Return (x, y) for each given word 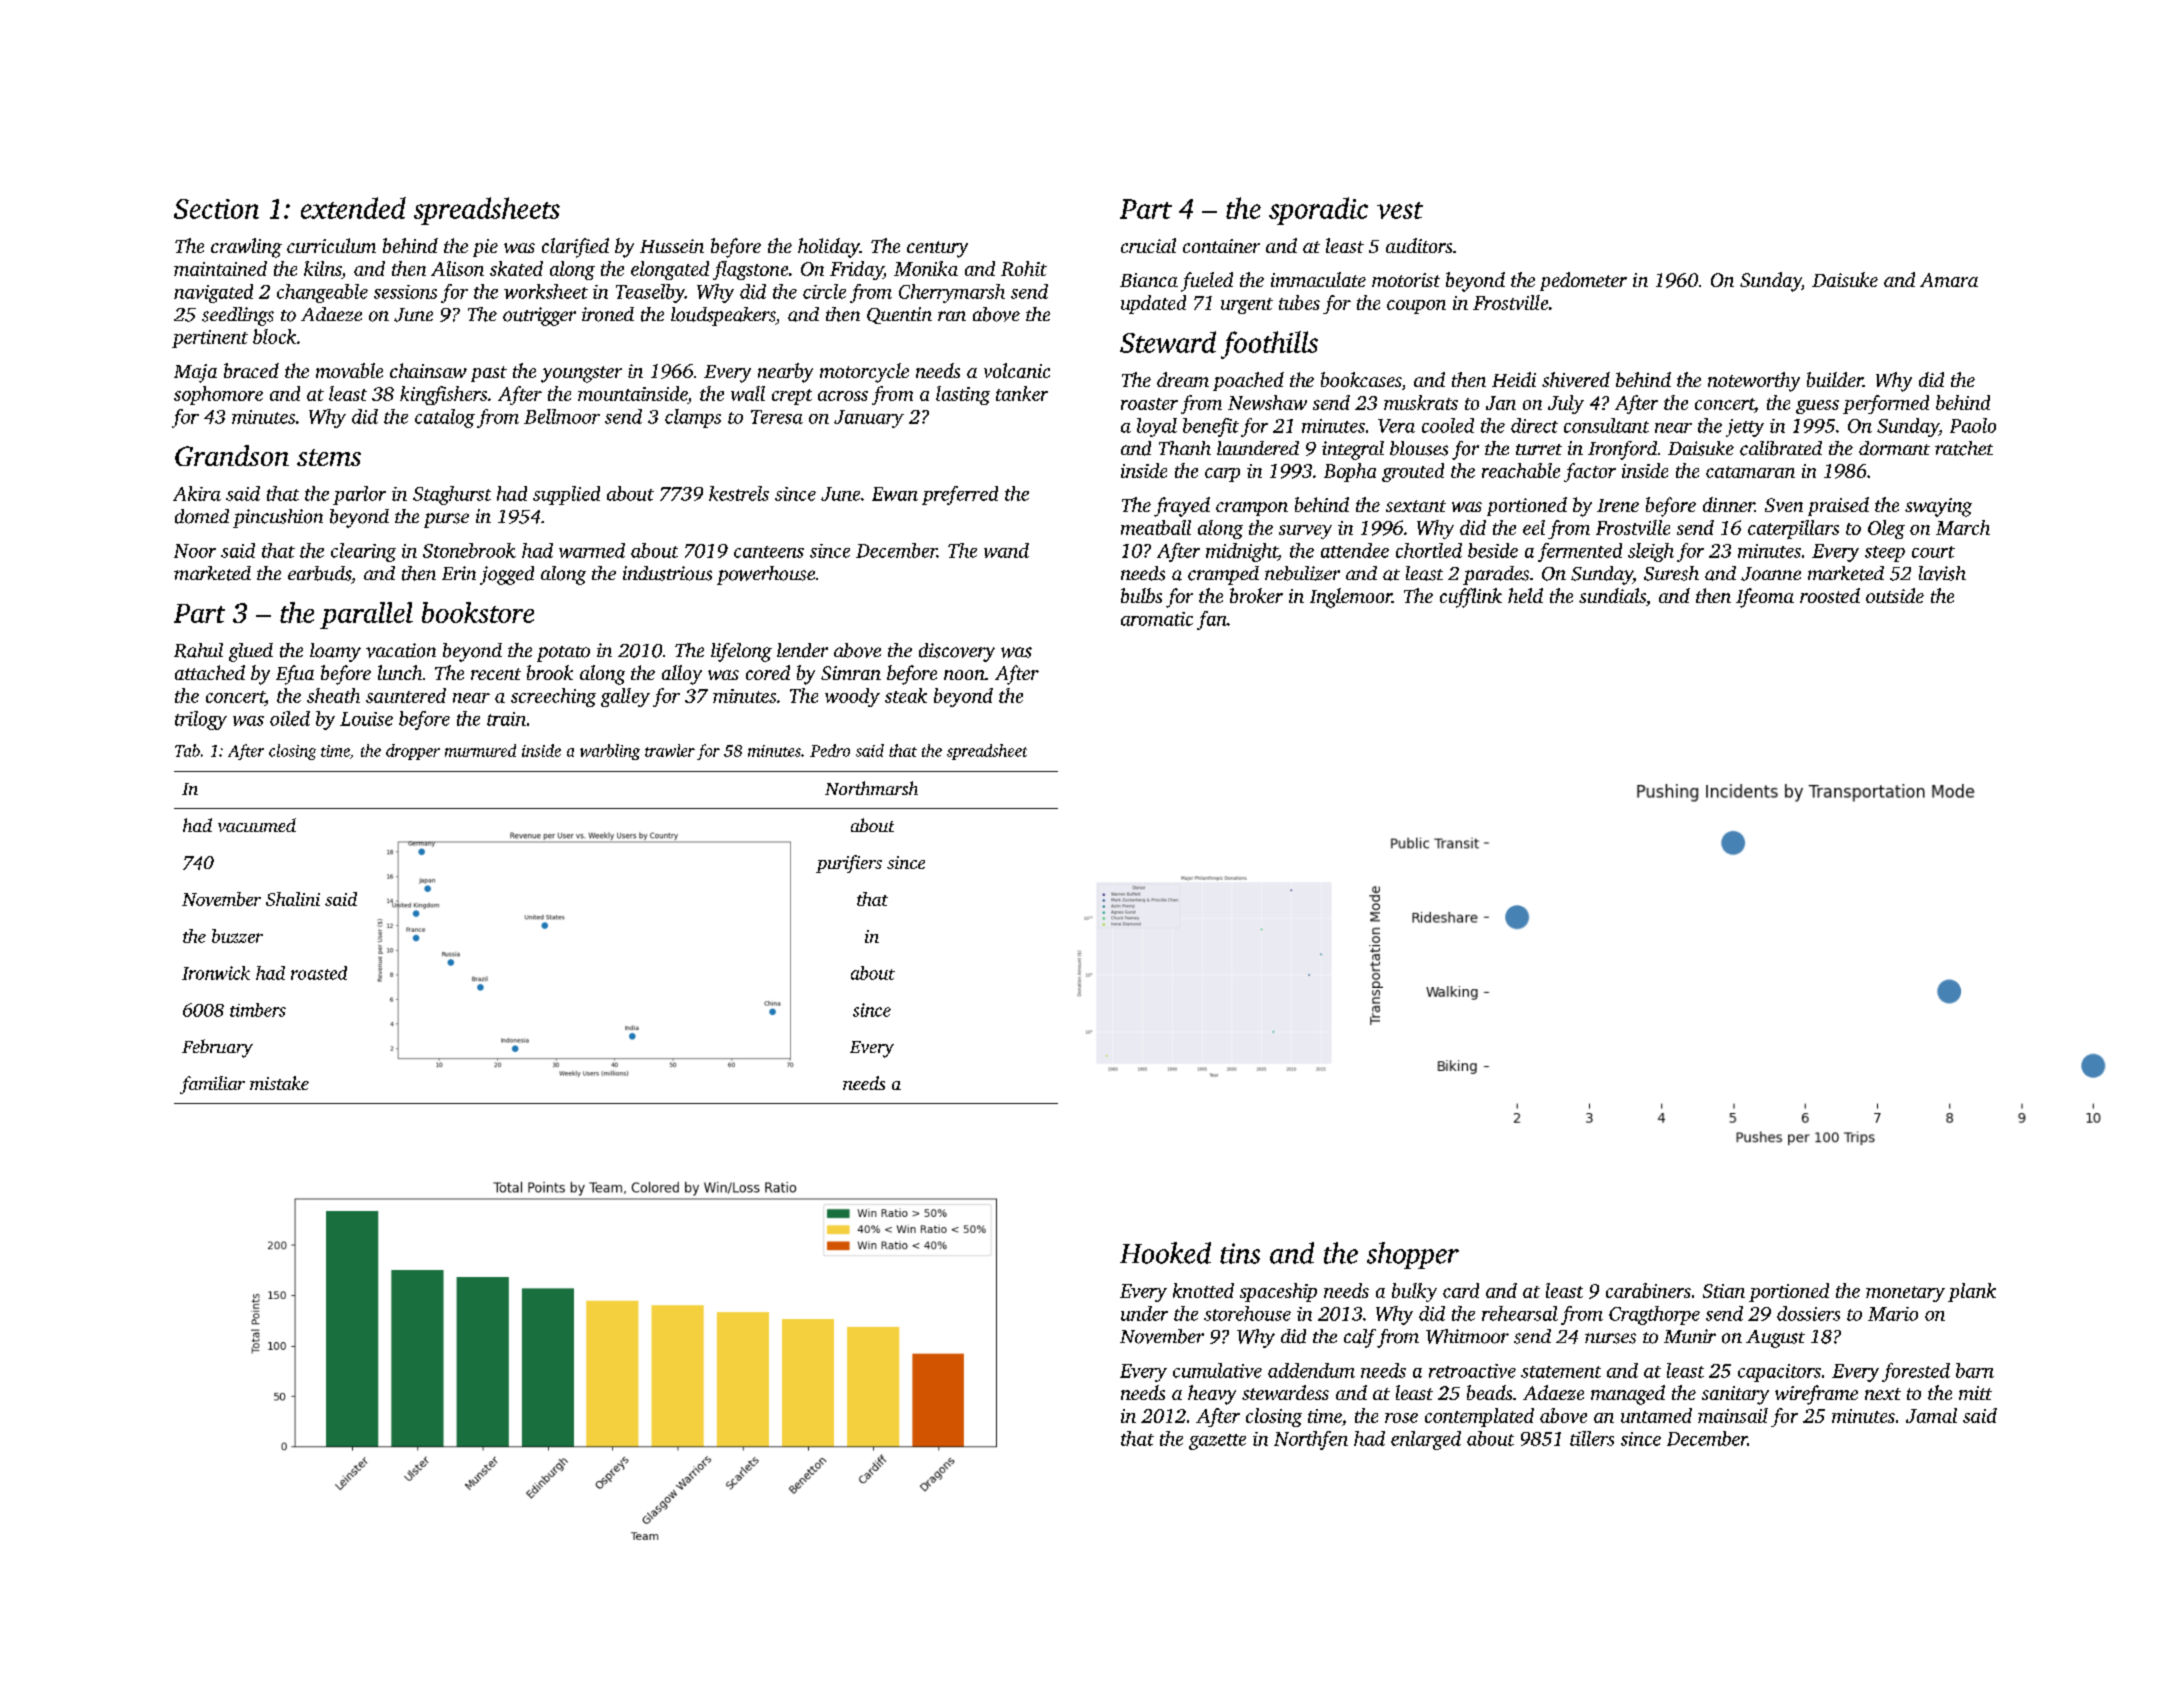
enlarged (1426, 1440)
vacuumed (257, 825)
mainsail (1733, 1415)
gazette (1217, 1442)
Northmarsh (871, 788)
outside (1895, 595)
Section (216, 209)
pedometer (1583, 281)
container (1221, 246)
